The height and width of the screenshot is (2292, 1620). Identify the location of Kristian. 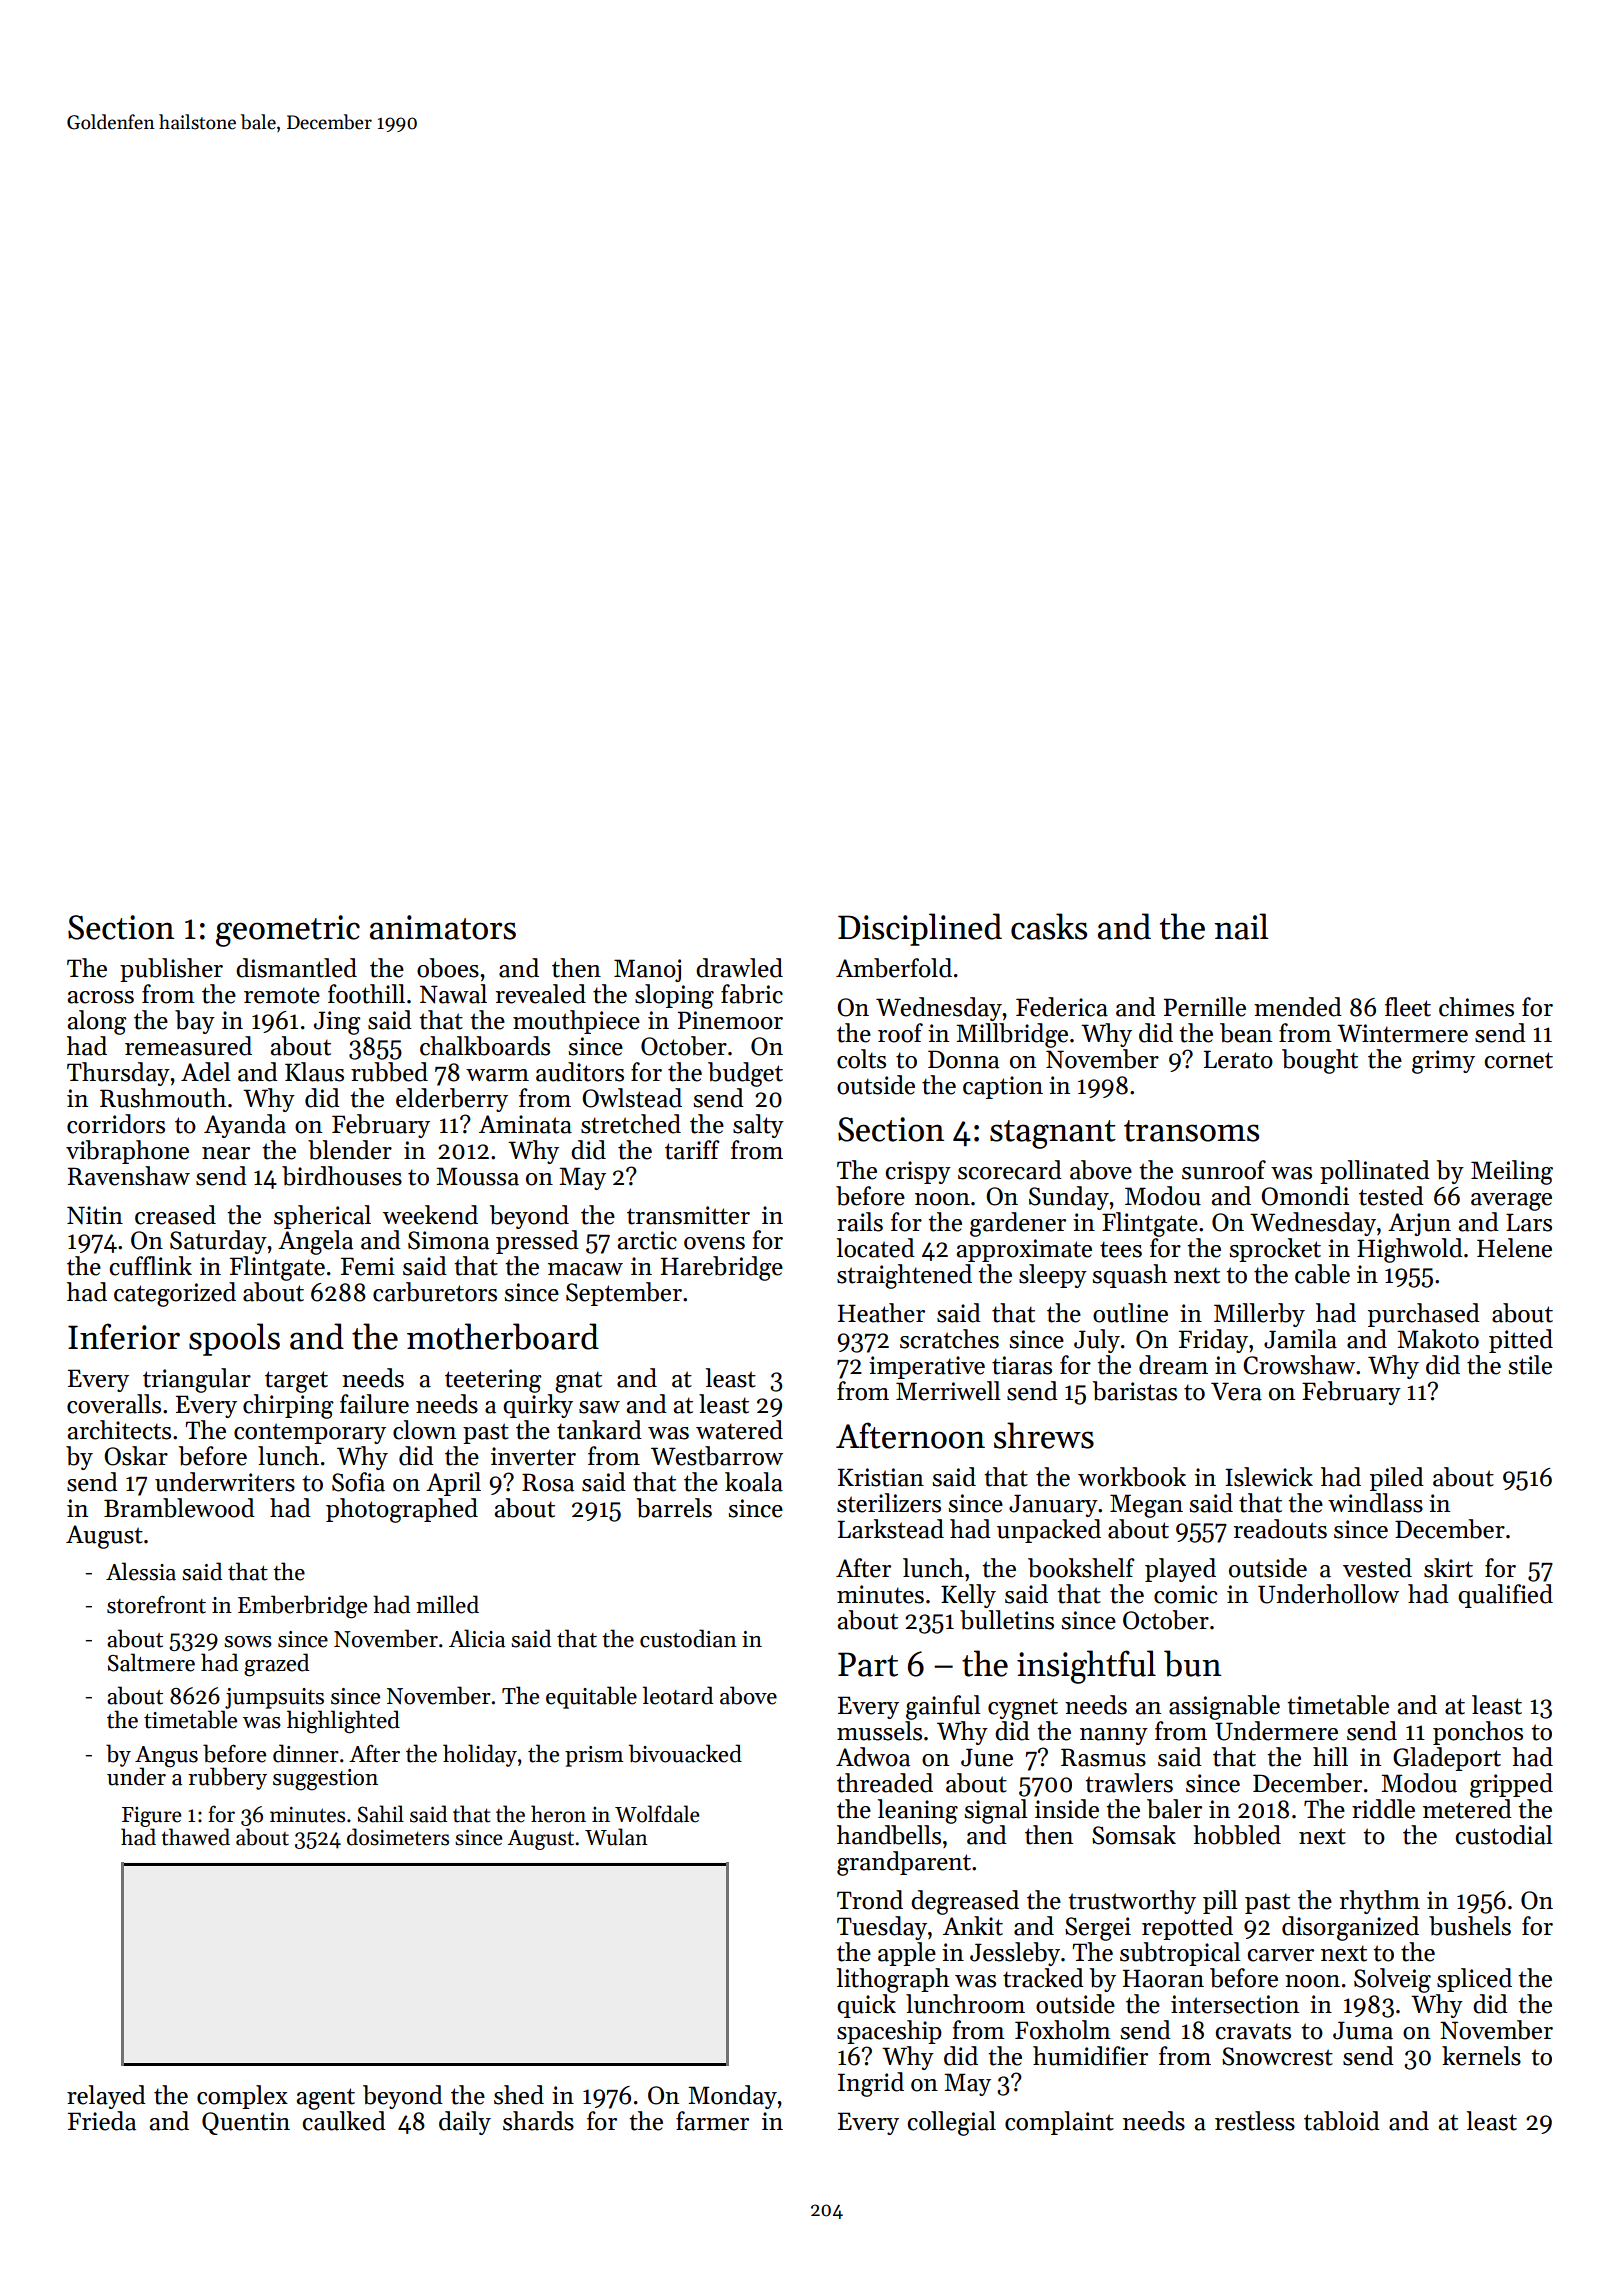
(881, 1477).
